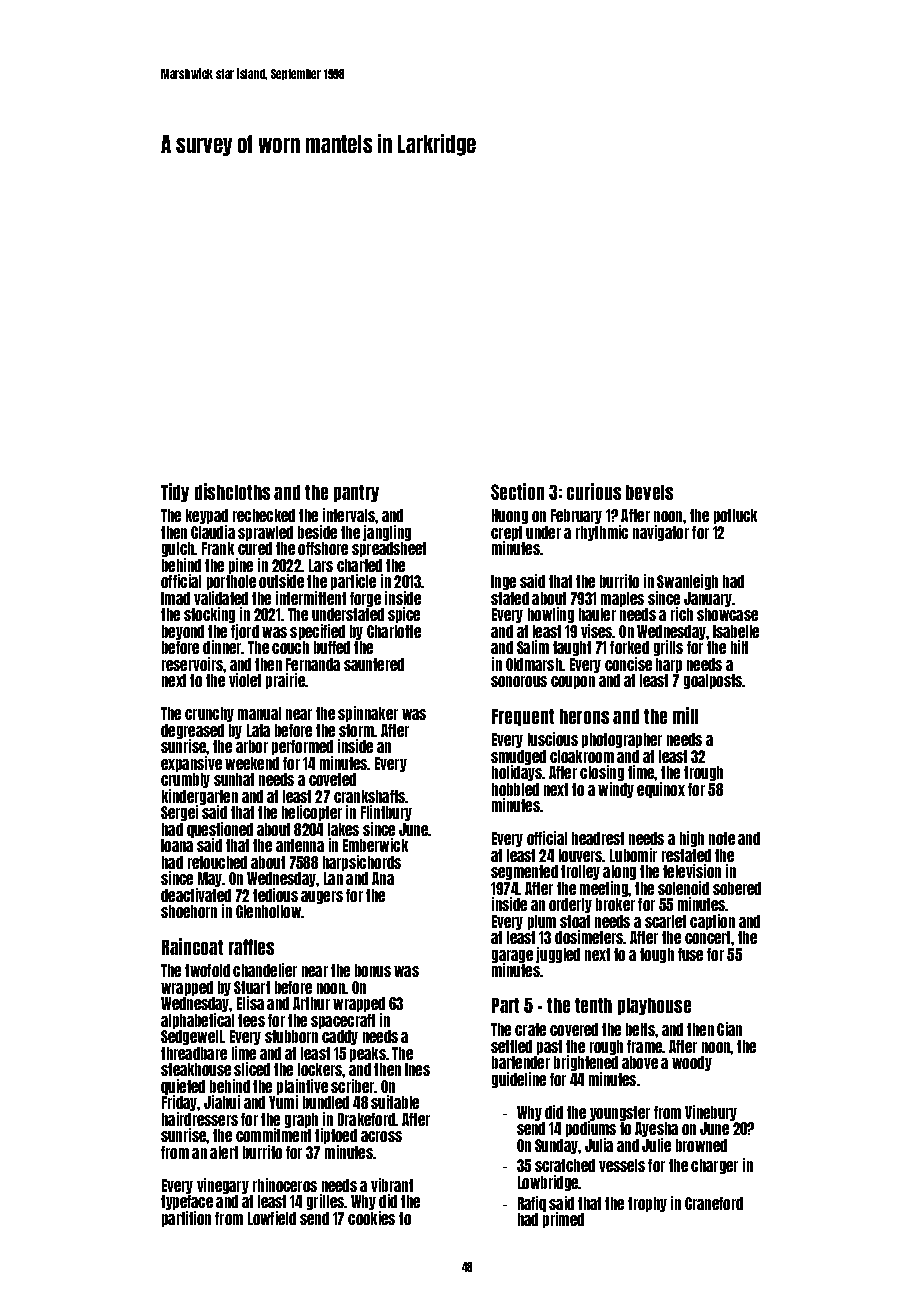 This screenshot has width=924, height=1311. I want to click on goalposts, so click(713, 681).
